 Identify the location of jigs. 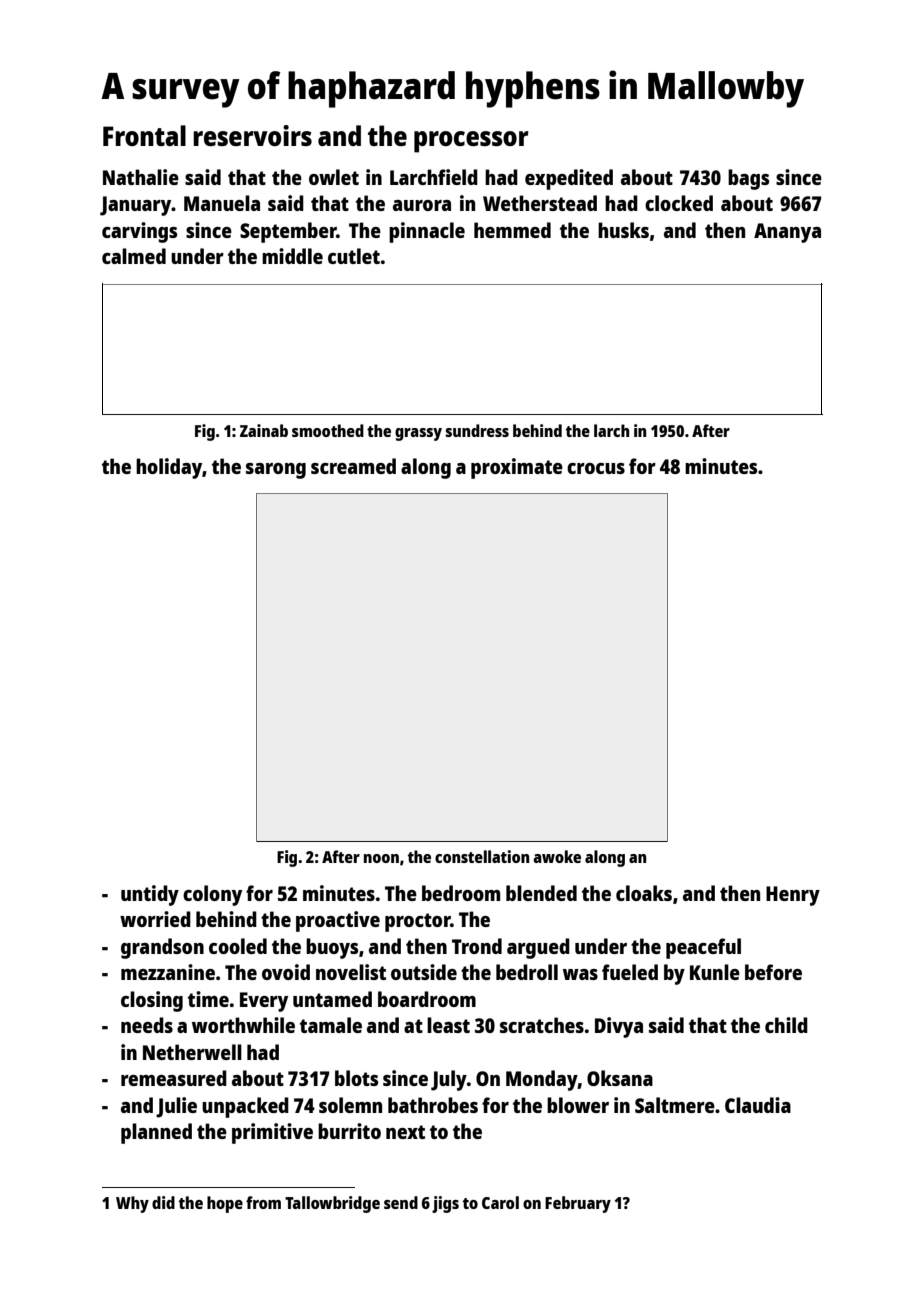
(445, 1204).
